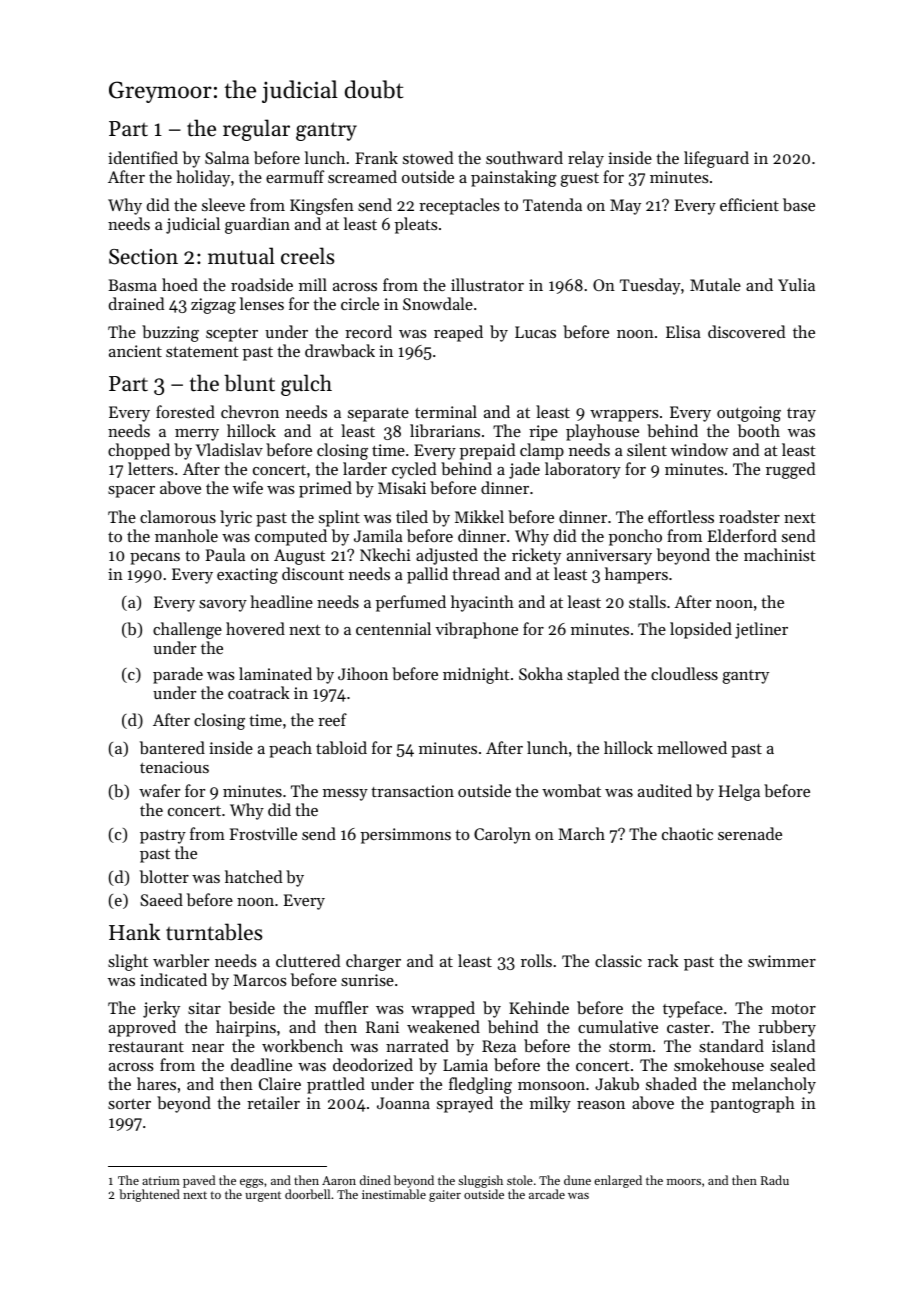 The width and height of the page is (924, 1311). What do you see at coordinates (524, 157) in the page?
I see `southward` at bounding box center [524, 157].
